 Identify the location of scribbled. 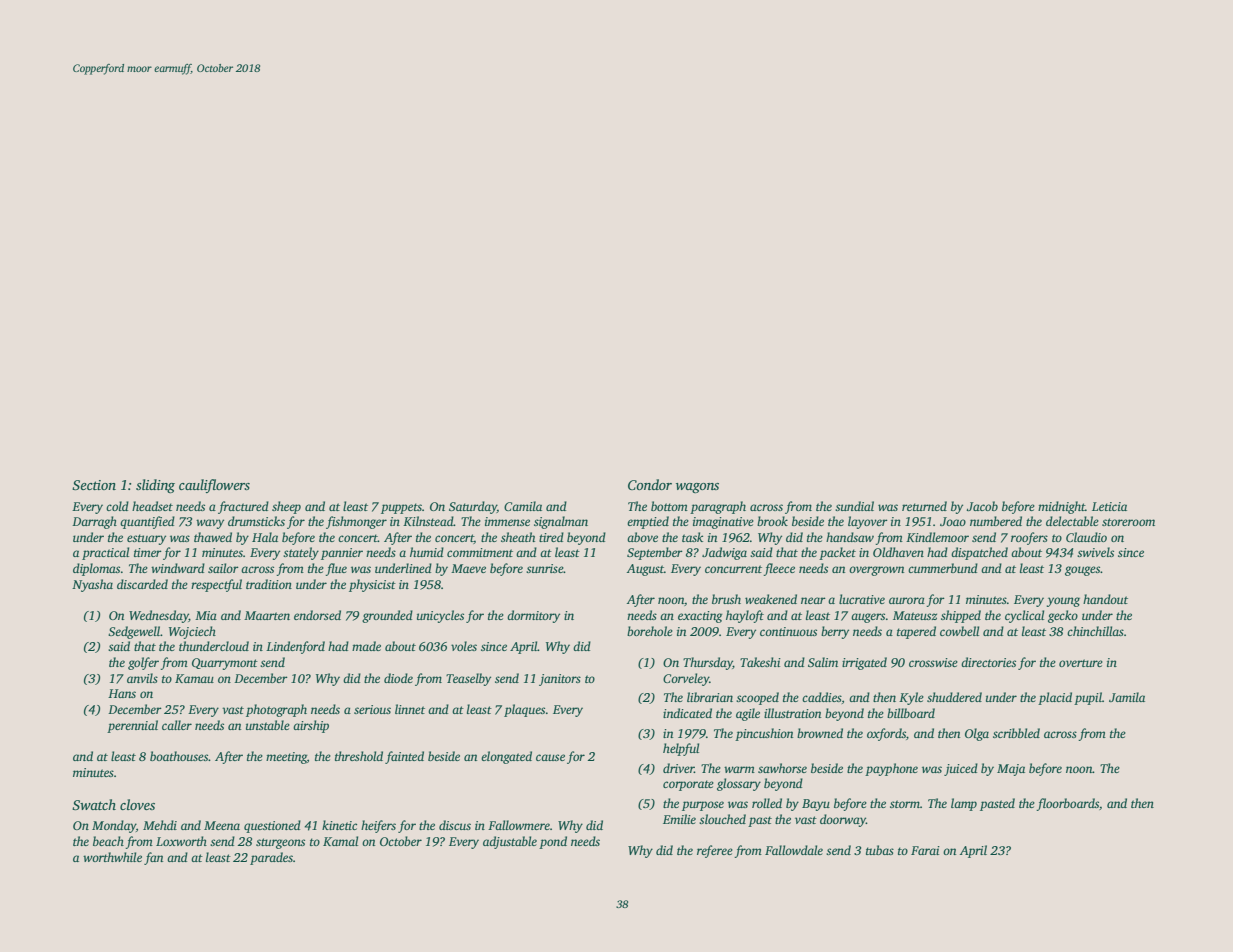
(1016, 733).
